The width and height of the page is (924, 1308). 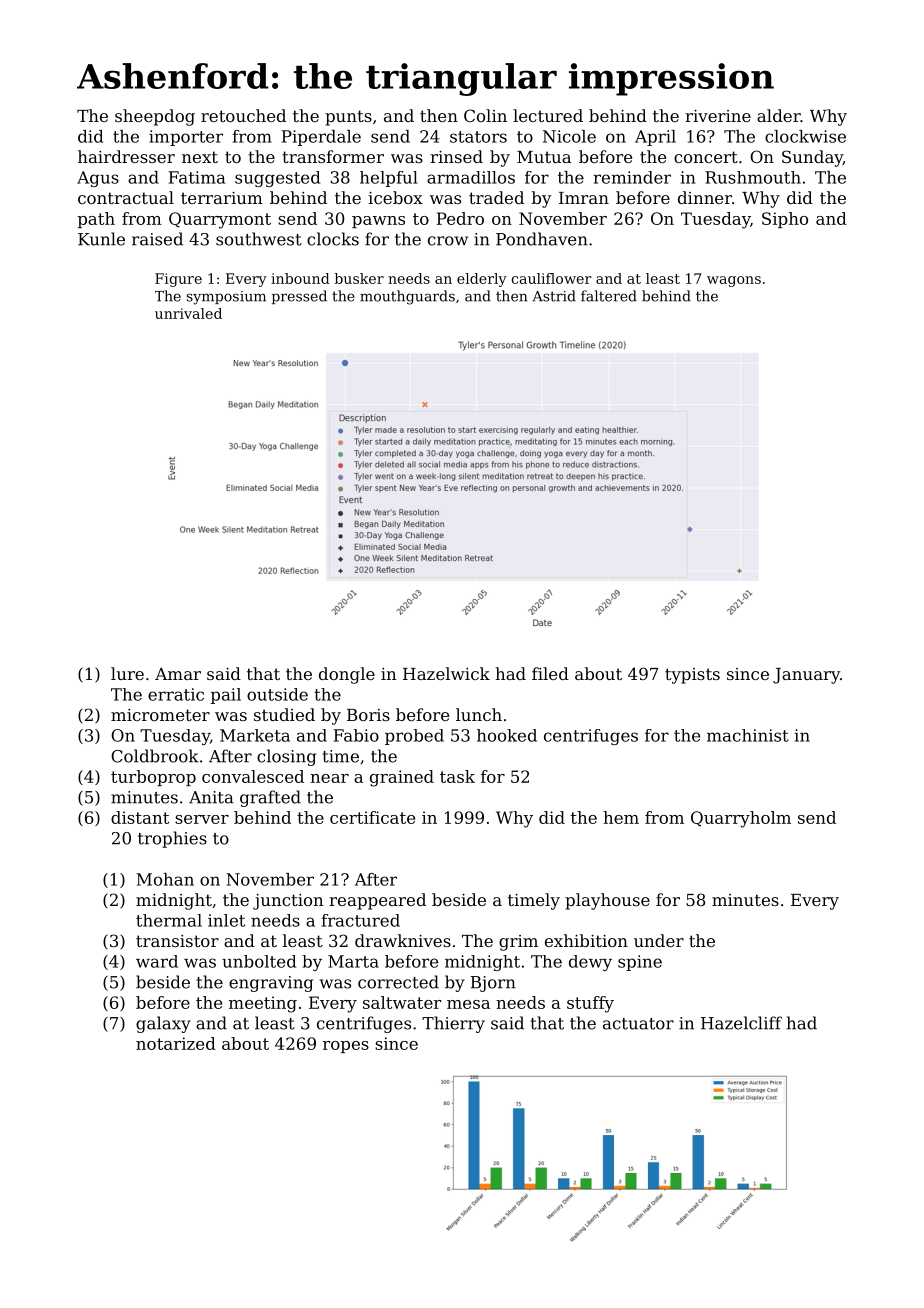 I want to click on notarized, so click(x=176, y=1043).
